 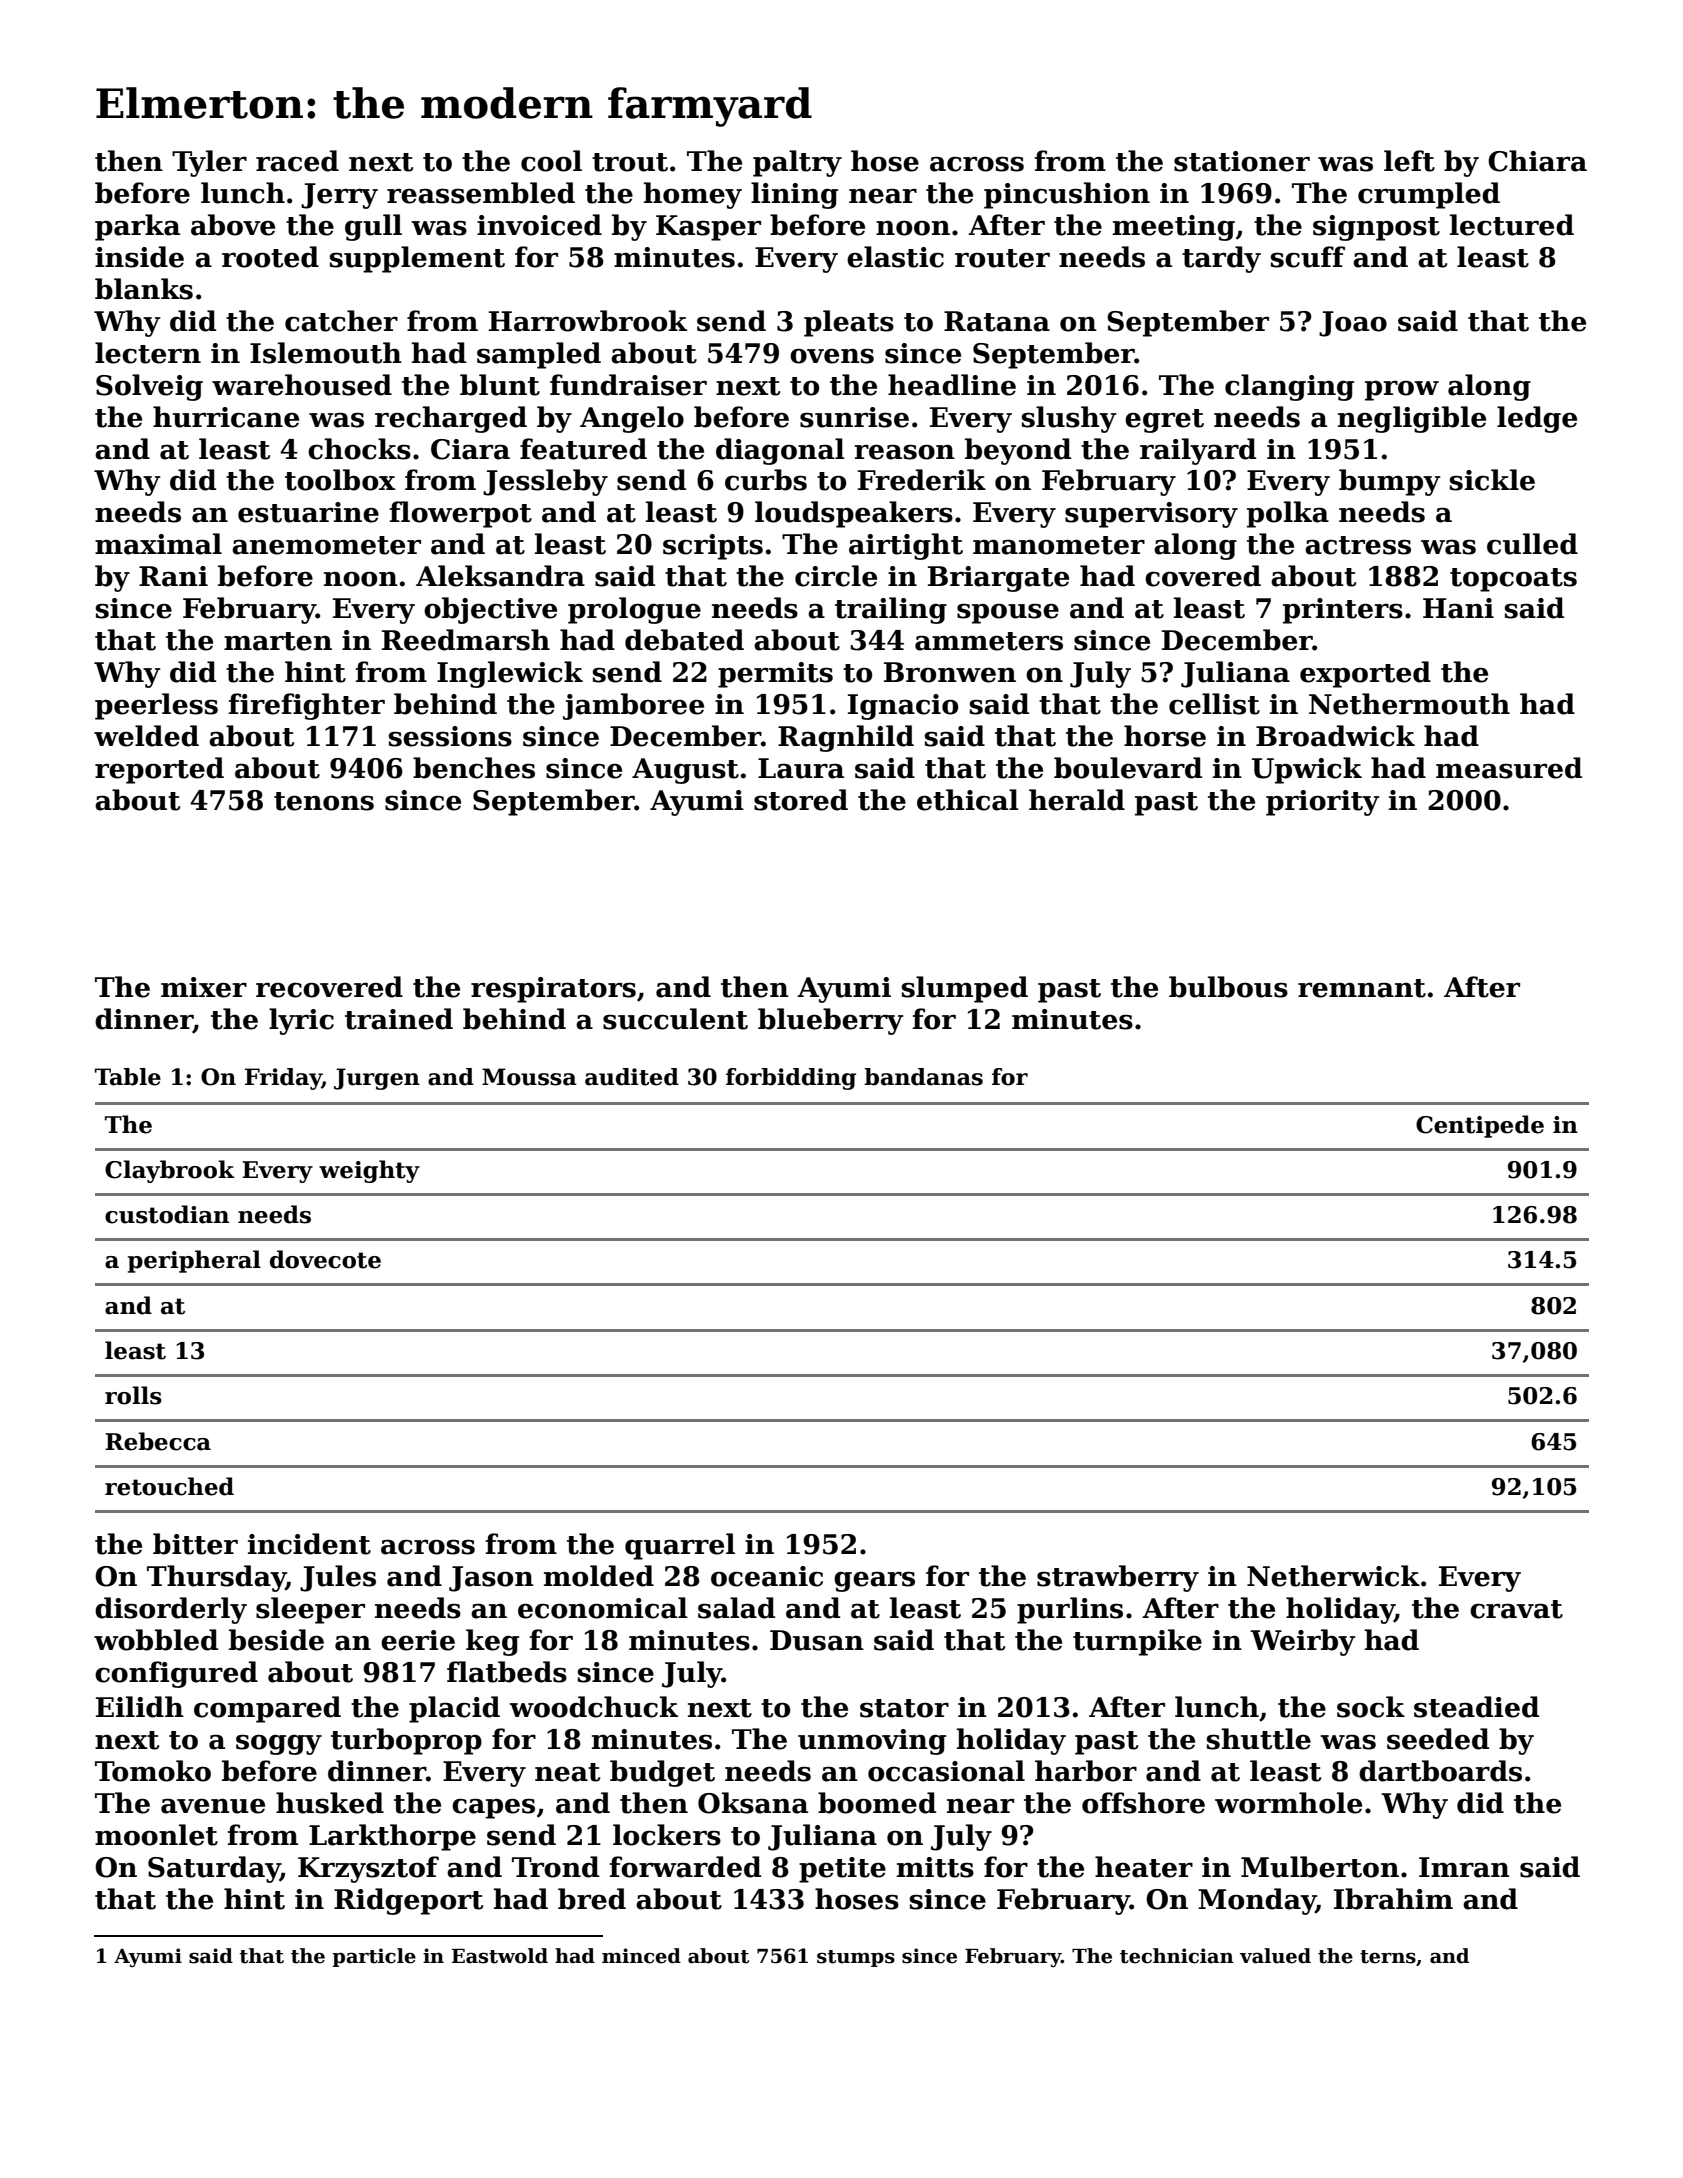 I want to click on paltry, so click(x=797, y=163).
